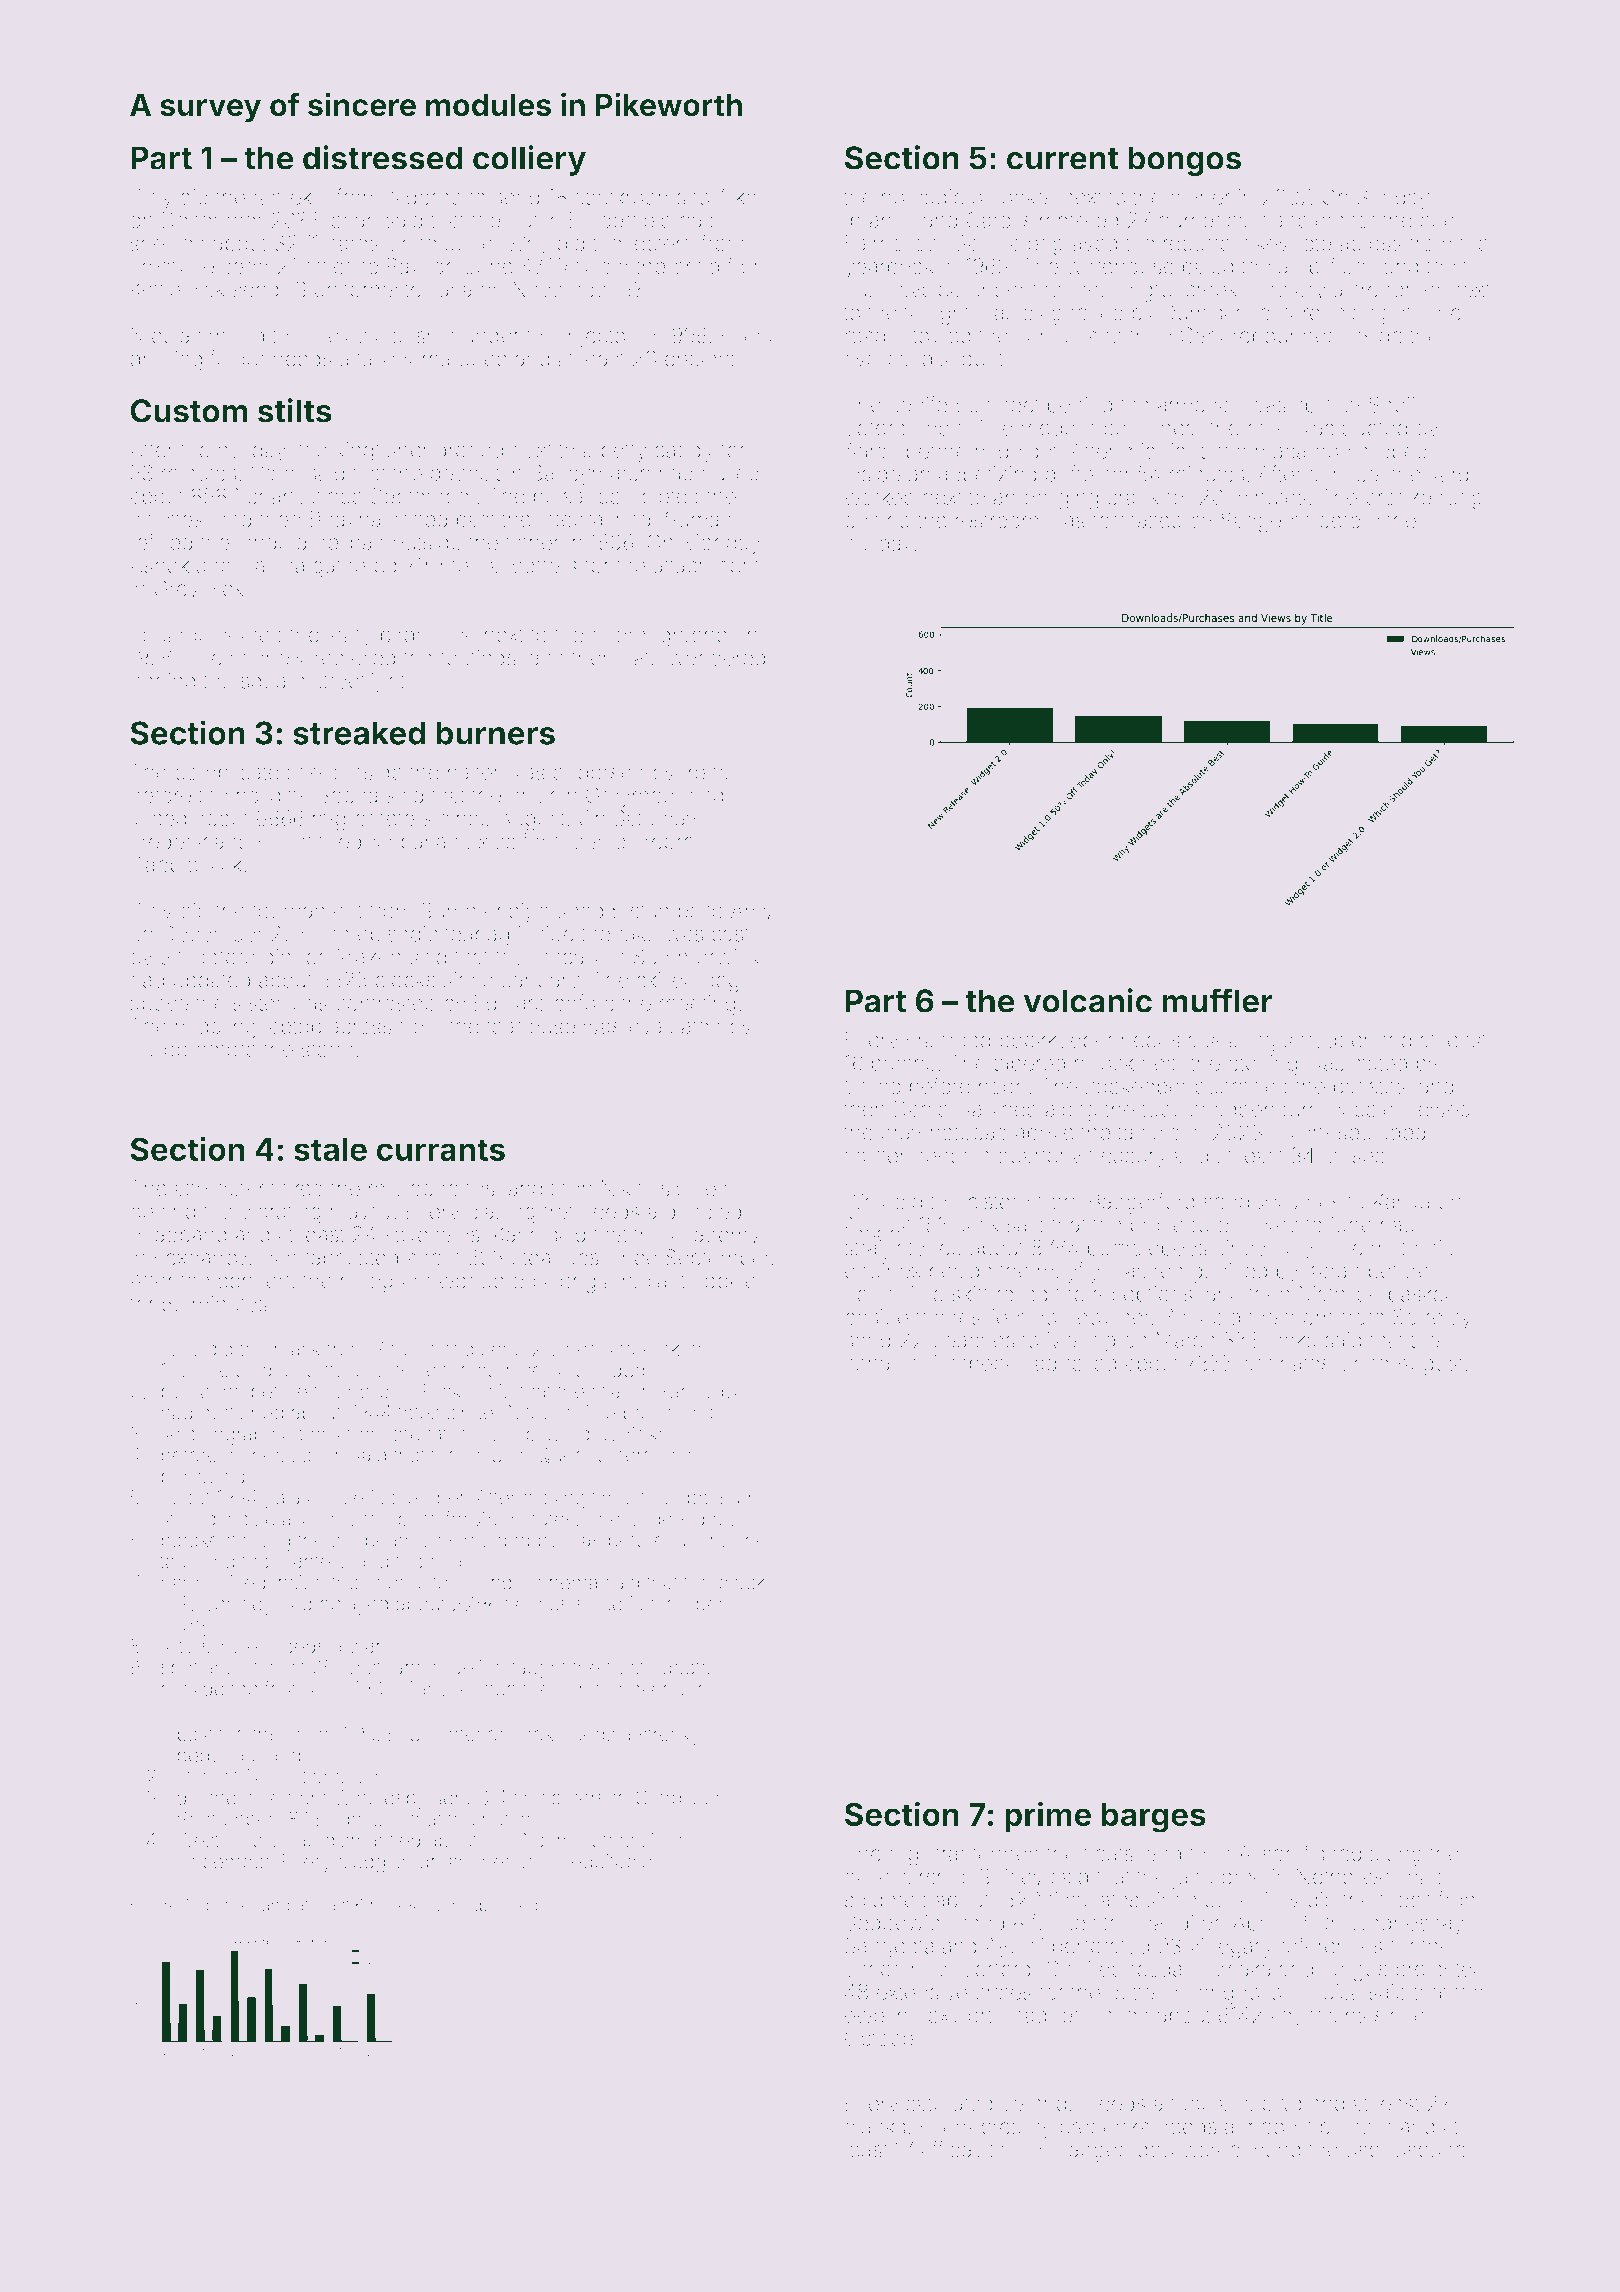 This page has height=2292, width=1620. Describe the element at coordinates (1332, 1853) in the page. I see `fished` at that location.
